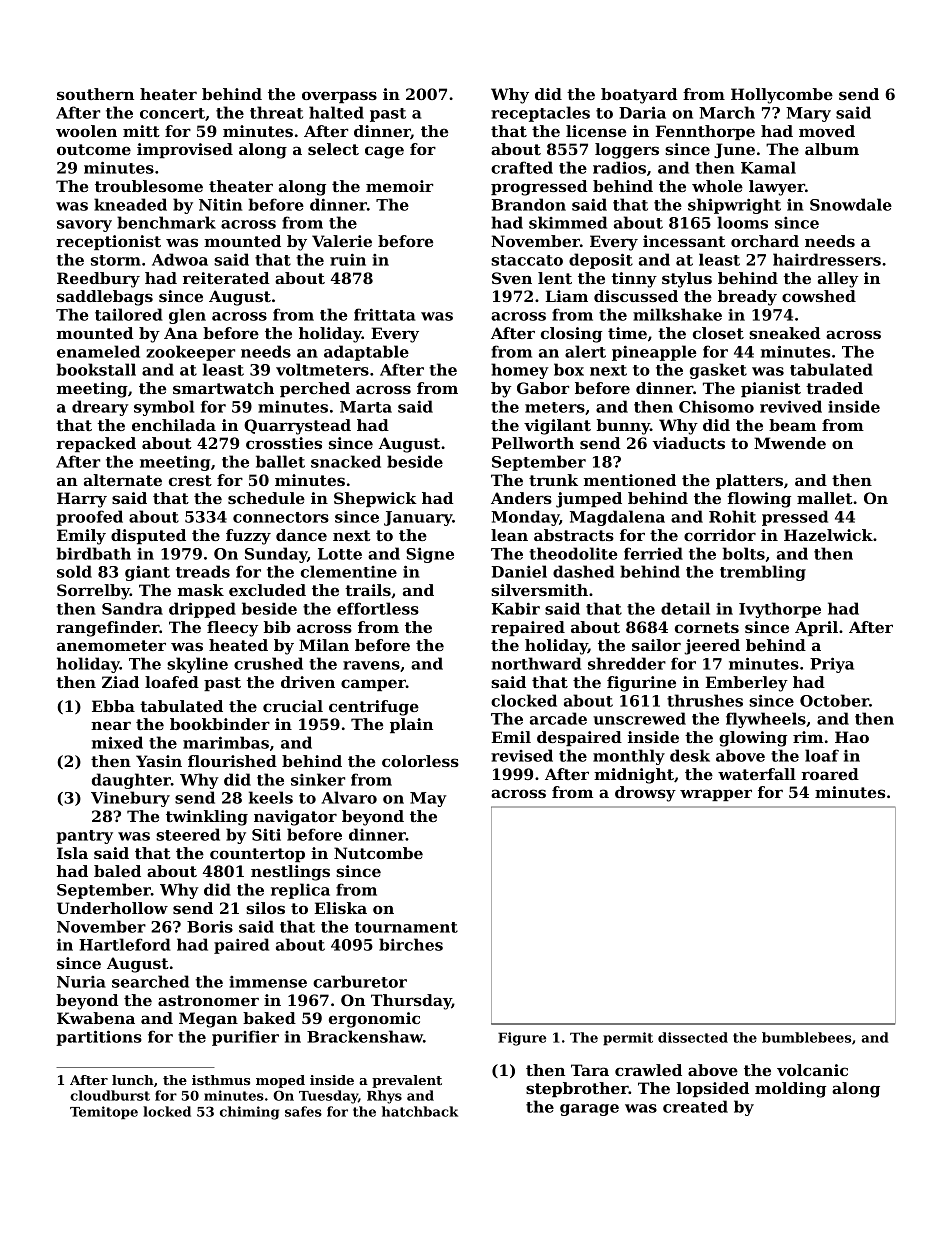 The image size is (952, 1233). Describe the element at coordinates (95, 94) in the screenshot. I see `southern` at that location.
